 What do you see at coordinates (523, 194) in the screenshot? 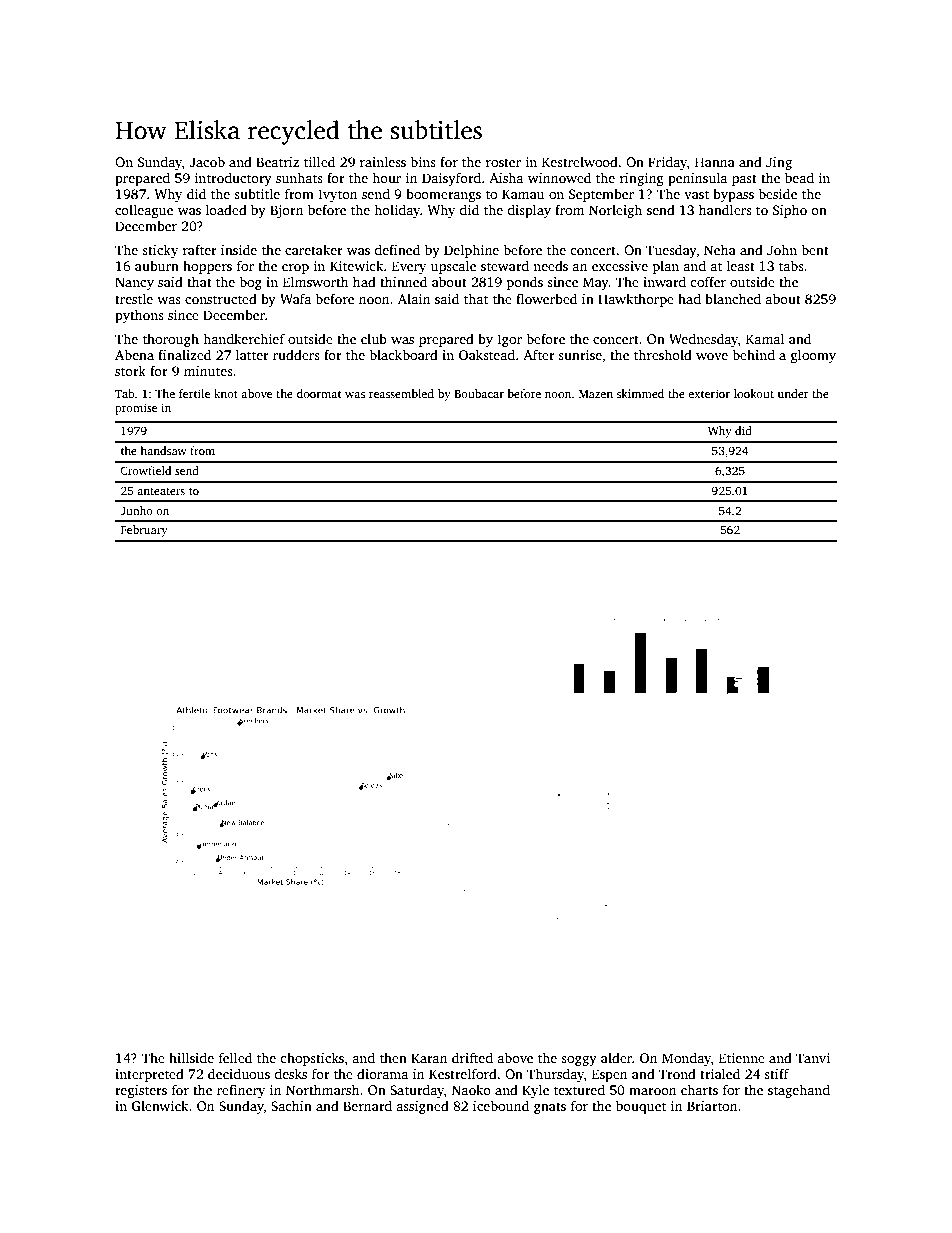
I see `Kamau` at bounding box center [523, 194].
